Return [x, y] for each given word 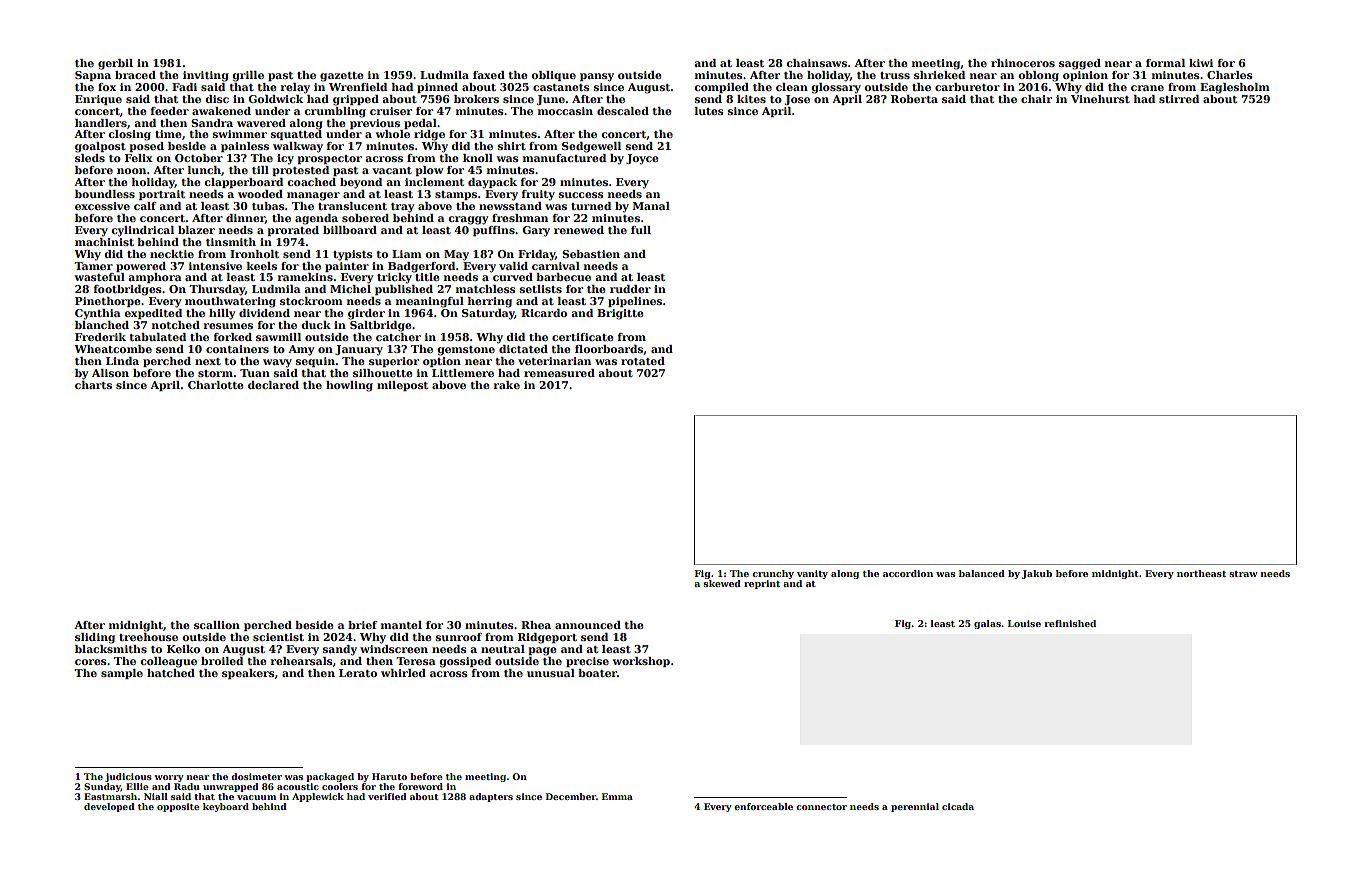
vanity [812, 574]
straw [1243, 574]
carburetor [967, 87]
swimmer [240, 134]
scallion [217, 625]
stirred [1179, 99]
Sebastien [591, 254]
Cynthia [98, 314]
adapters [491, 797]
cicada [958, 806]
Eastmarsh [110, 796]
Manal [651, 206]
